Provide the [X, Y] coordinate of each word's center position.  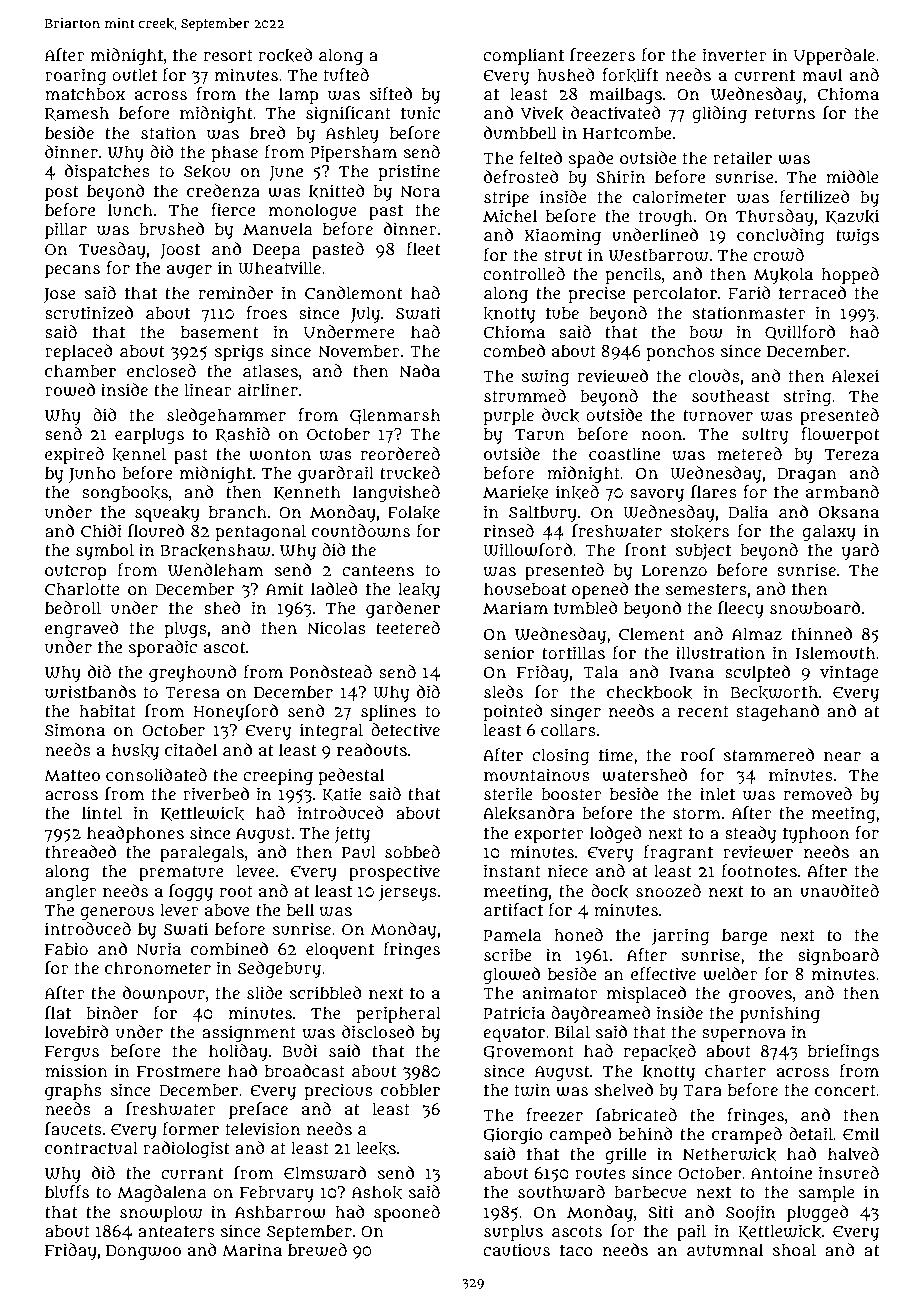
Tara [702, 1090]
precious [338, 1091]
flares [714, 492]
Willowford [527, 550]
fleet [424, 249]
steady [750, 834]
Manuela [278, 229]
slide [264, 992]
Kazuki [852, 216]
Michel [510, 215]
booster [571, 793]
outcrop [76, 572]
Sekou [207, 171]
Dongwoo [143, 1252]
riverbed [216, 793]
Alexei [855, 375]
